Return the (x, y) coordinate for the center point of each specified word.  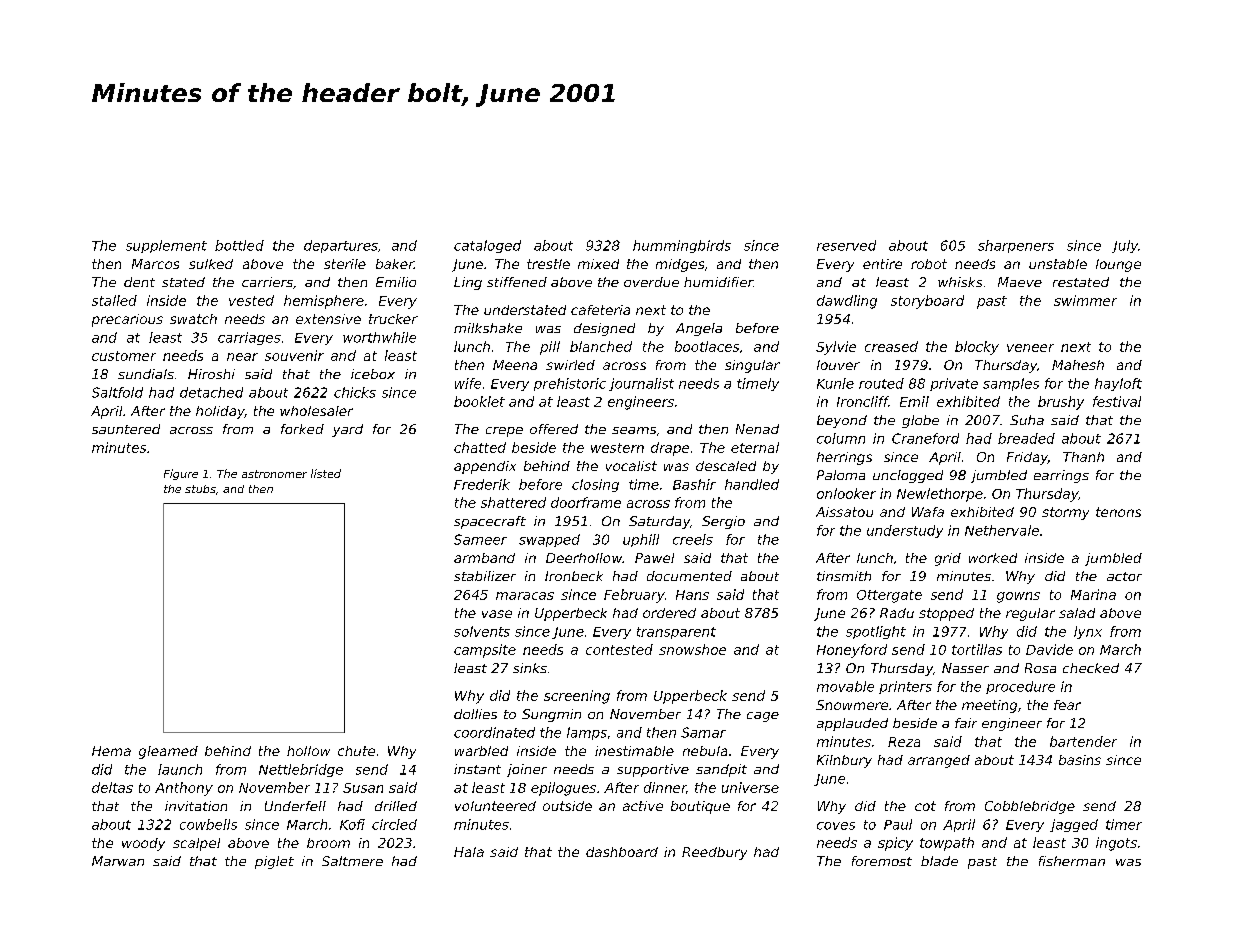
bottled (239, 245)
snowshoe (692, 649)
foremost (882, 861)
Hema (111, 751)
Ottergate (889, 596)
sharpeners (1016, 246)
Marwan (118, 861)
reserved (846, 245)
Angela (699, 329)
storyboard (927, 302)
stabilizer (485, 576)
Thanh (1083, 457)
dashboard (622, 852)
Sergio (723, 522)
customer (124, 356)
